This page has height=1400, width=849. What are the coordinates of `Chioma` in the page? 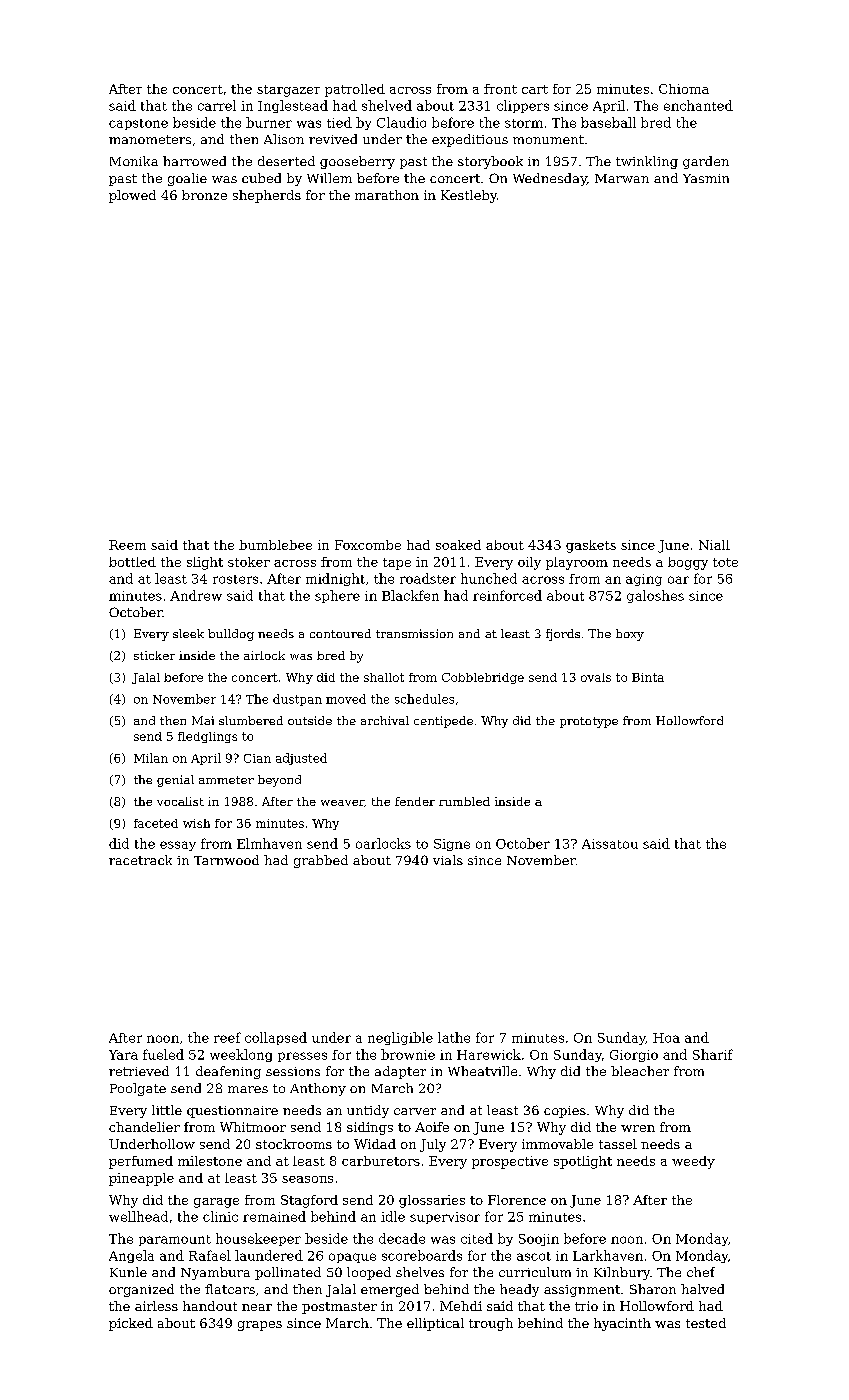 It's located at (684, 89).
